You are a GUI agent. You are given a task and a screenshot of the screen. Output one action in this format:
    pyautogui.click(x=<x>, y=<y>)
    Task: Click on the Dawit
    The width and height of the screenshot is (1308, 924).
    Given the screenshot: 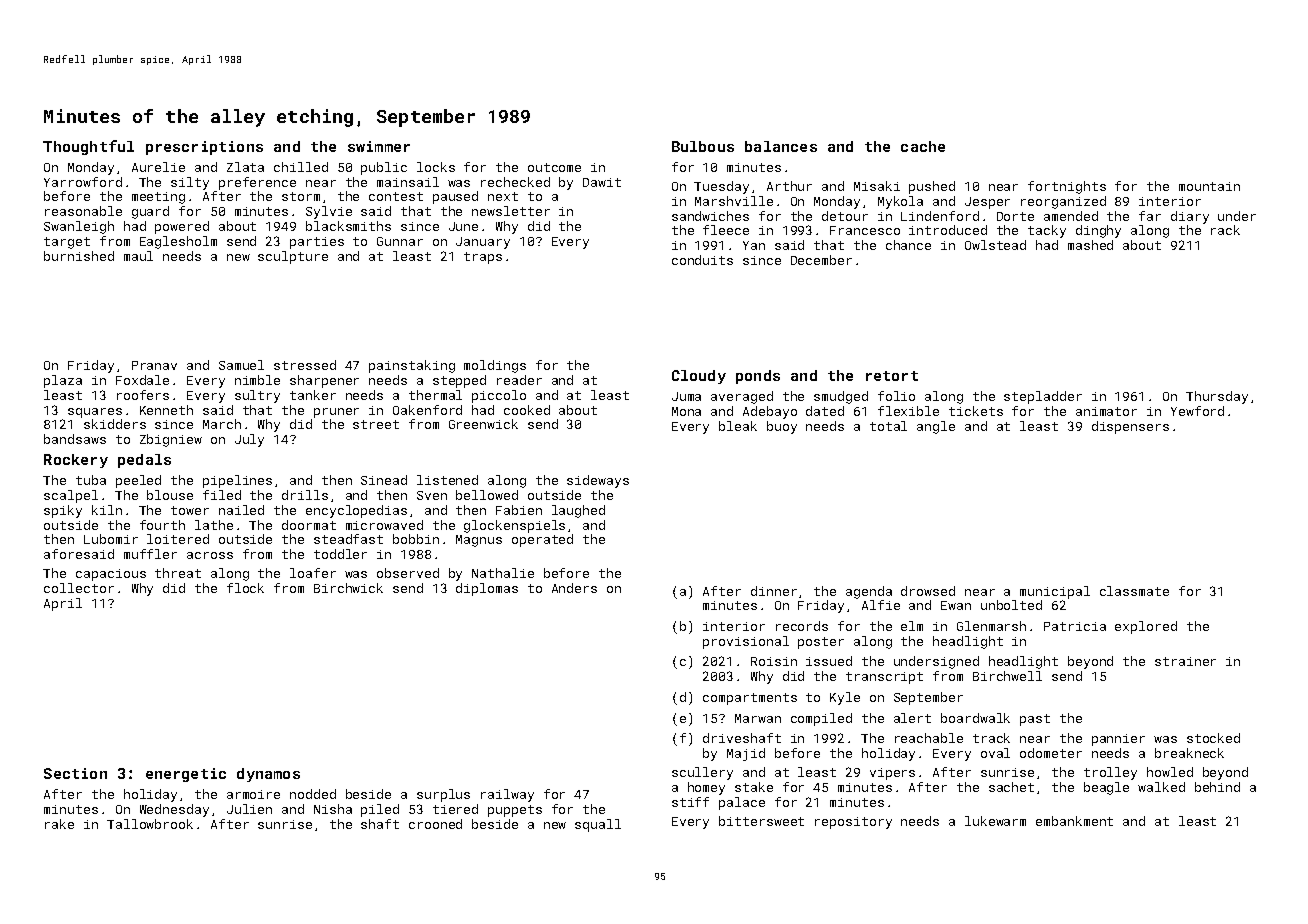 What is the action you would take?
    pyautogui.click(x=602, y=182)
